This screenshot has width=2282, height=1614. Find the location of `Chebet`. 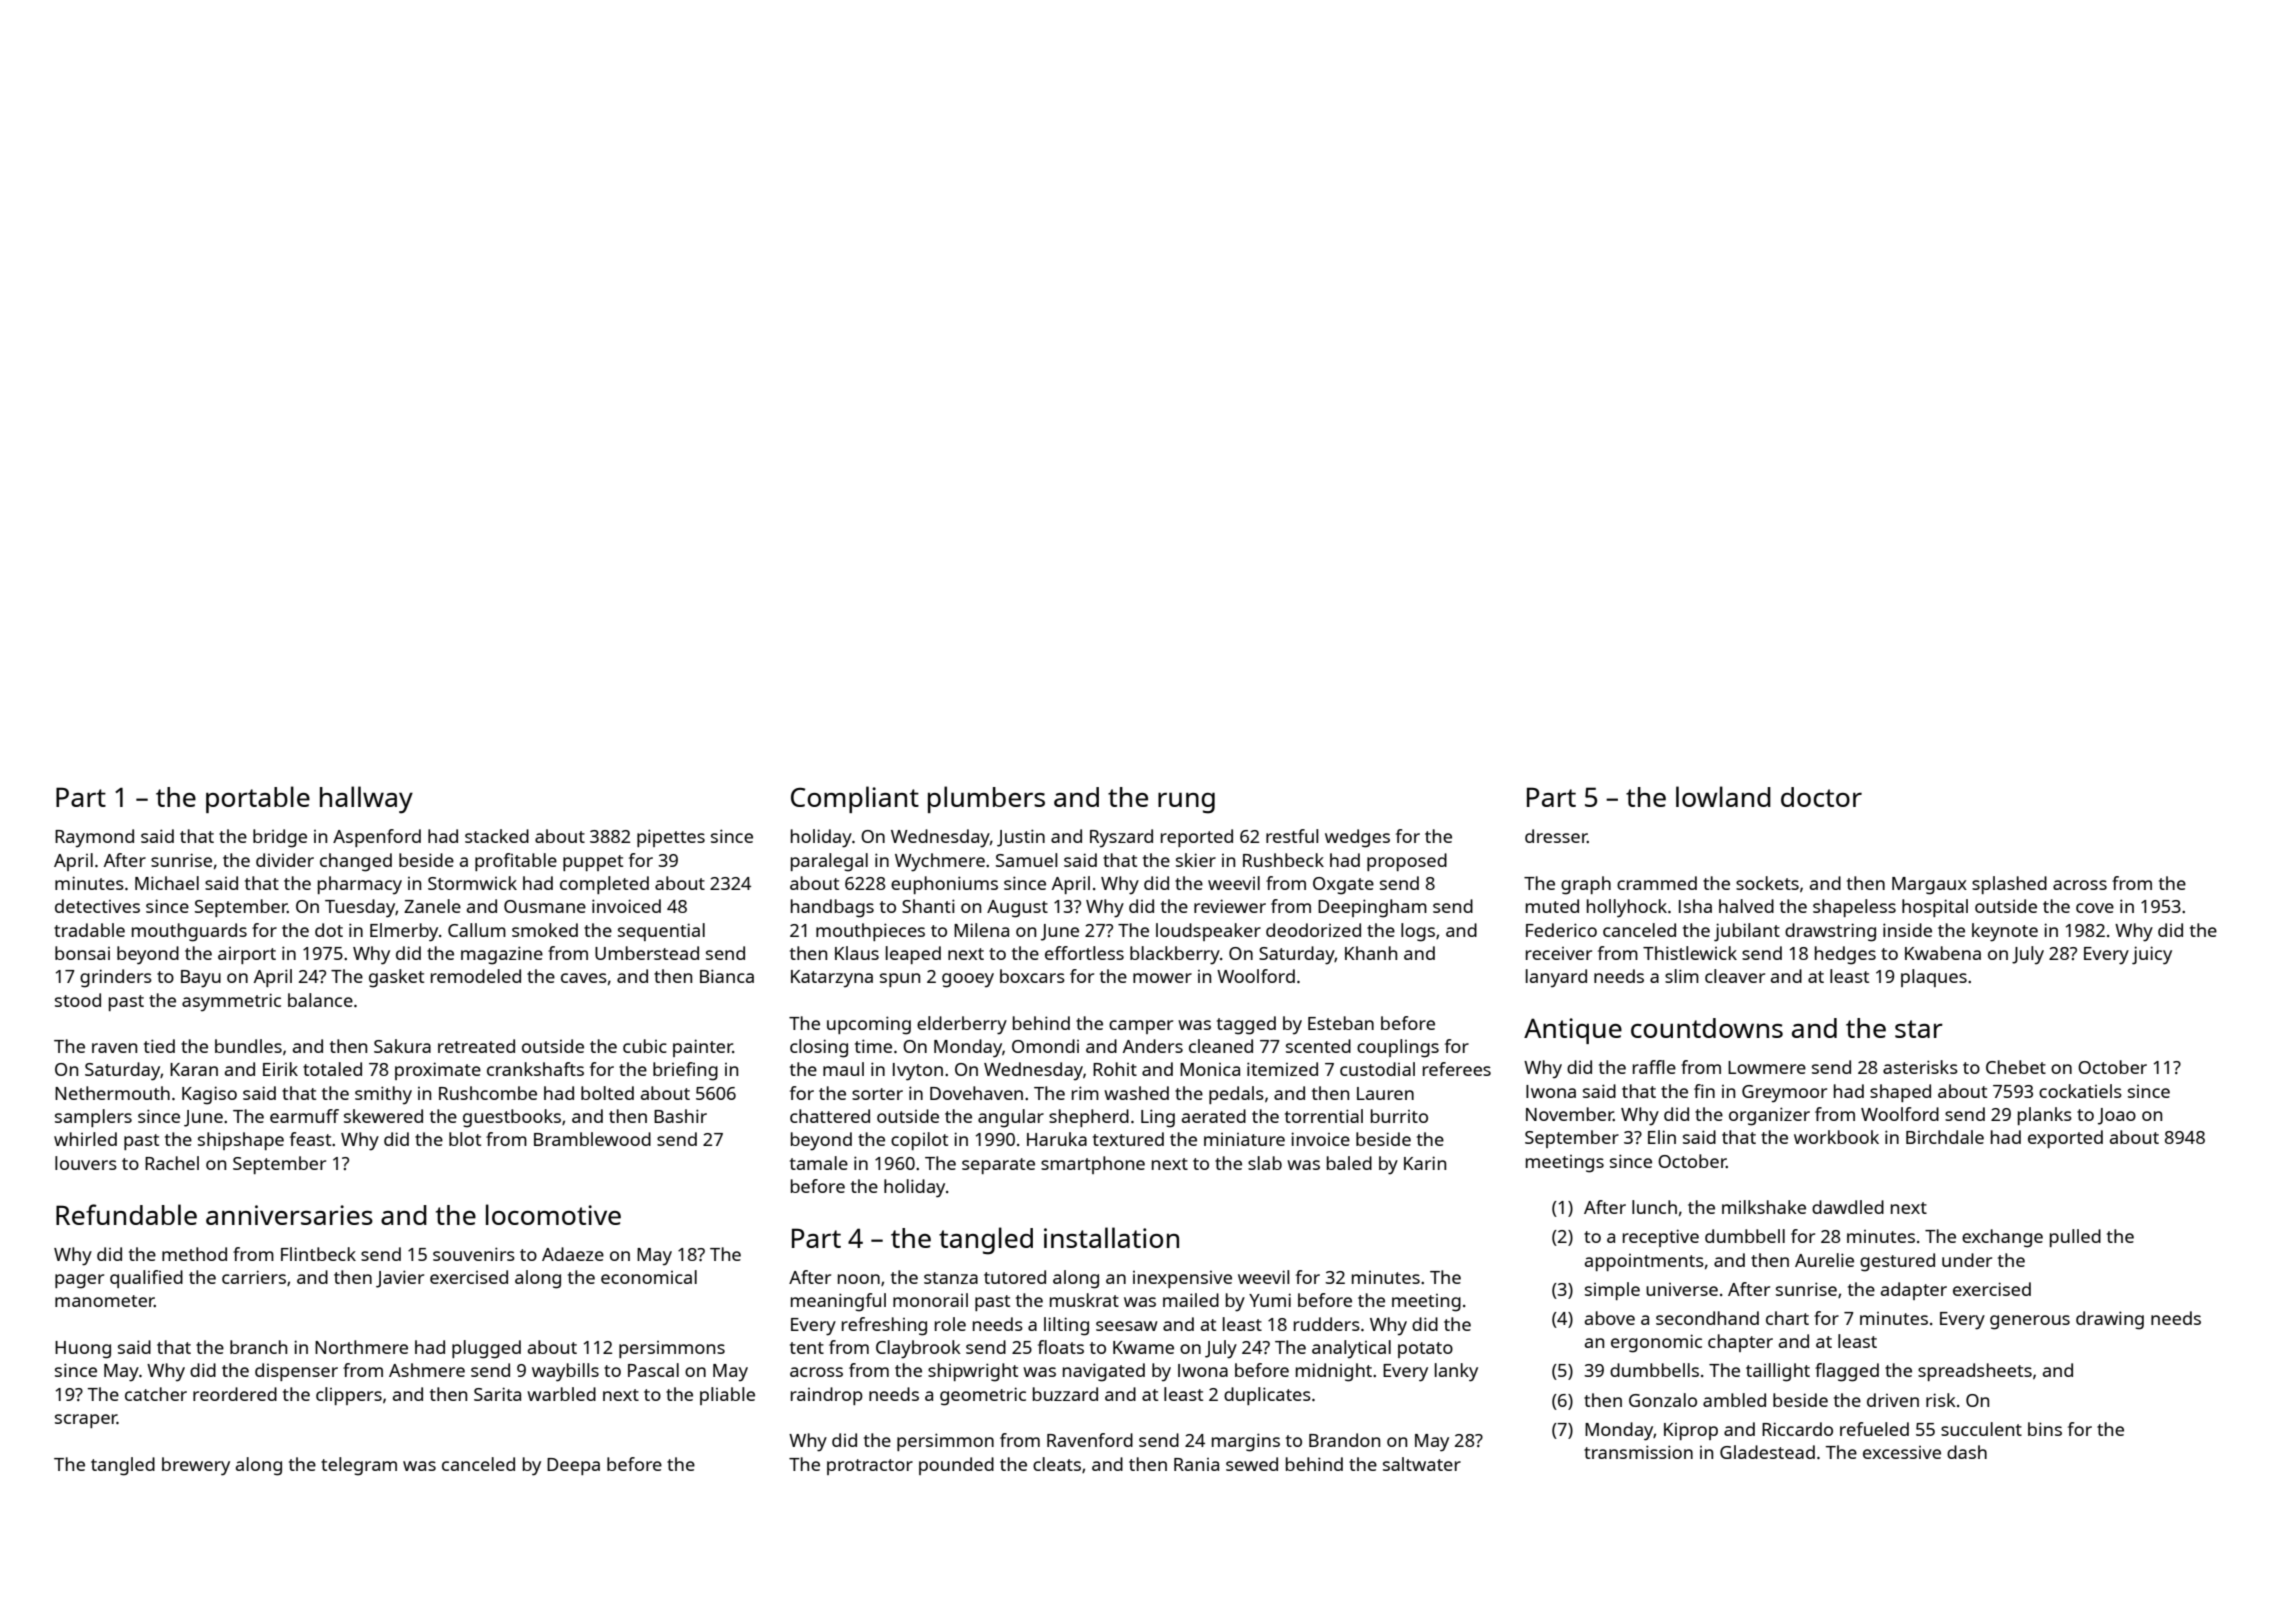

Chebet is located at coordinates (2016, 1067).
